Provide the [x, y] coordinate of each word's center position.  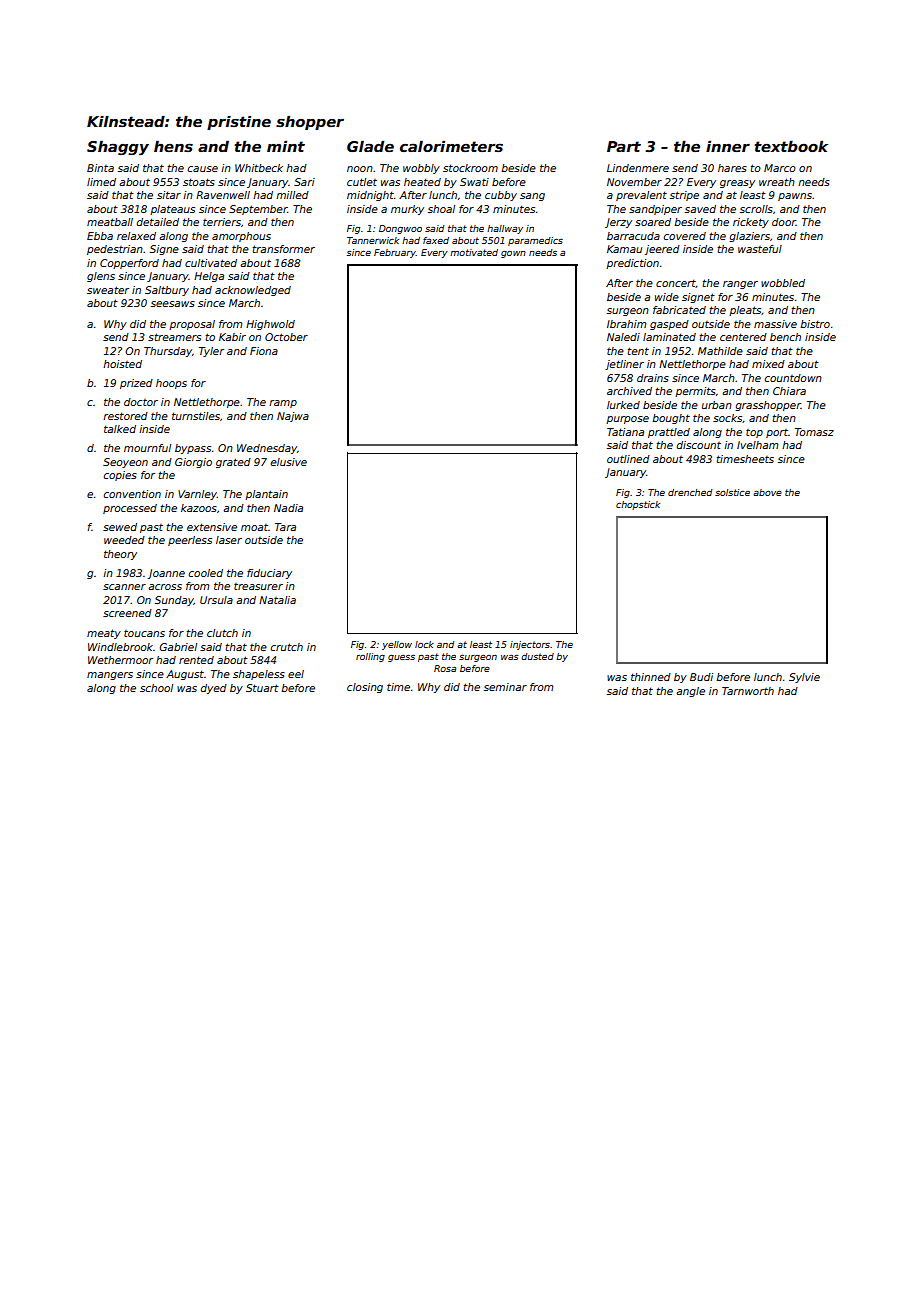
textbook [791, 146]
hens [173, 146]
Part [624, 146]
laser [229, 540]
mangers [110, 676]
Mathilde [720, 351]
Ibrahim [626, 324]
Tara [285, 527]
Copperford [129, 264]
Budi [701, 677]
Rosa [445, 668]
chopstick [638, 505]
